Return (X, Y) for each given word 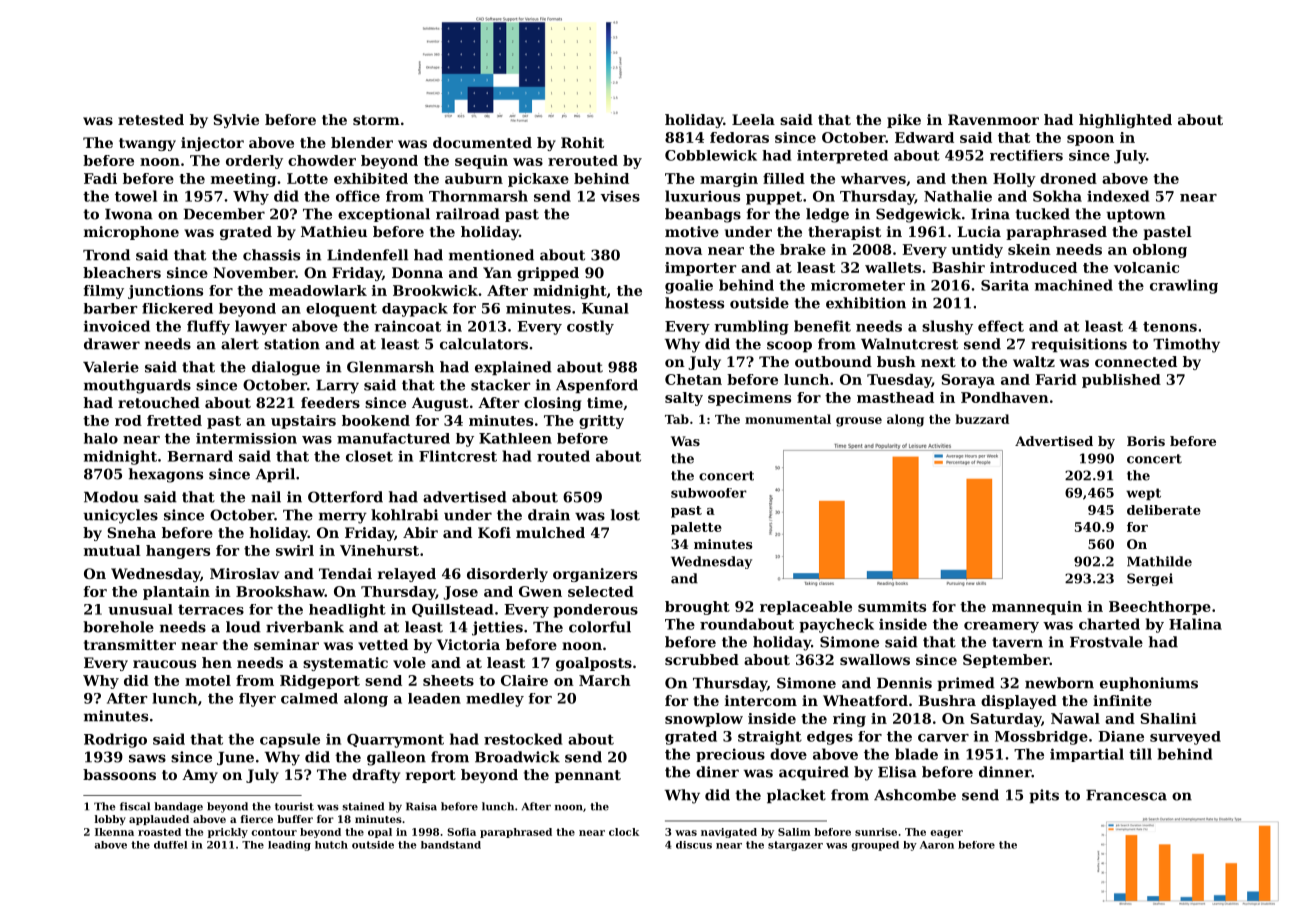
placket (796, 796)
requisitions (1079, 345)
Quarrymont (395, 741)
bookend (376, 420)
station (292, 344)
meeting (243, 180)
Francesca (1126, 795)
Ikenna (114, 832)
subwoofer (709, 493)
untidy (977, 251)
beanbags (703, 215)
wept (1143, 494)
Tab (677, 419)
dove (788, 754)
